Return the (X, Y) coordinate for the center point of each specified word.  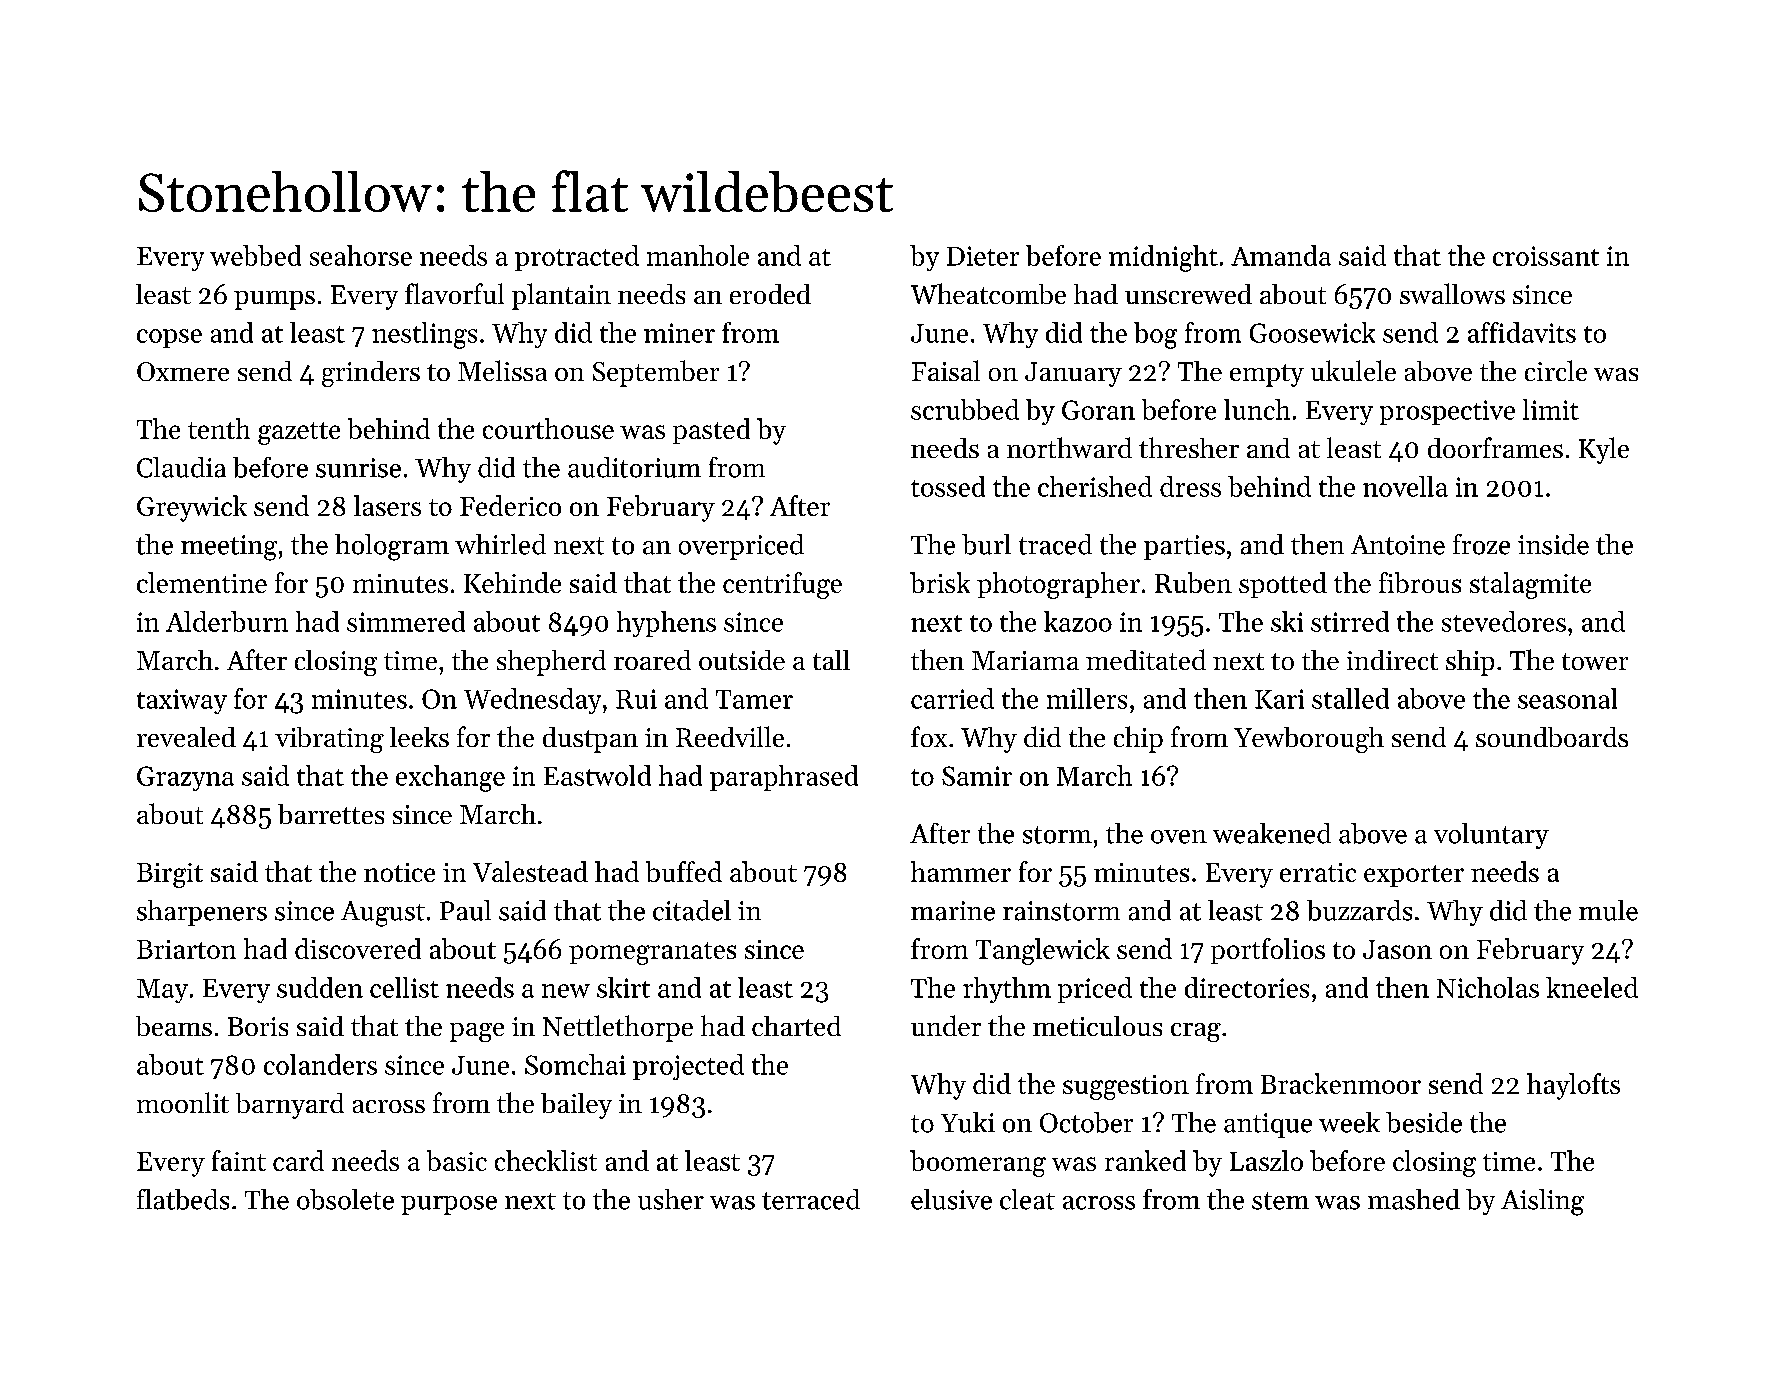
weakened (1272, 833)
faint (239, 1160)
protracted (577, 258)
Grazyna (185, 778)
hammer (961, 871)
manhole (698, 255)
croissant (1546, 256)
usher (671, 1199)
